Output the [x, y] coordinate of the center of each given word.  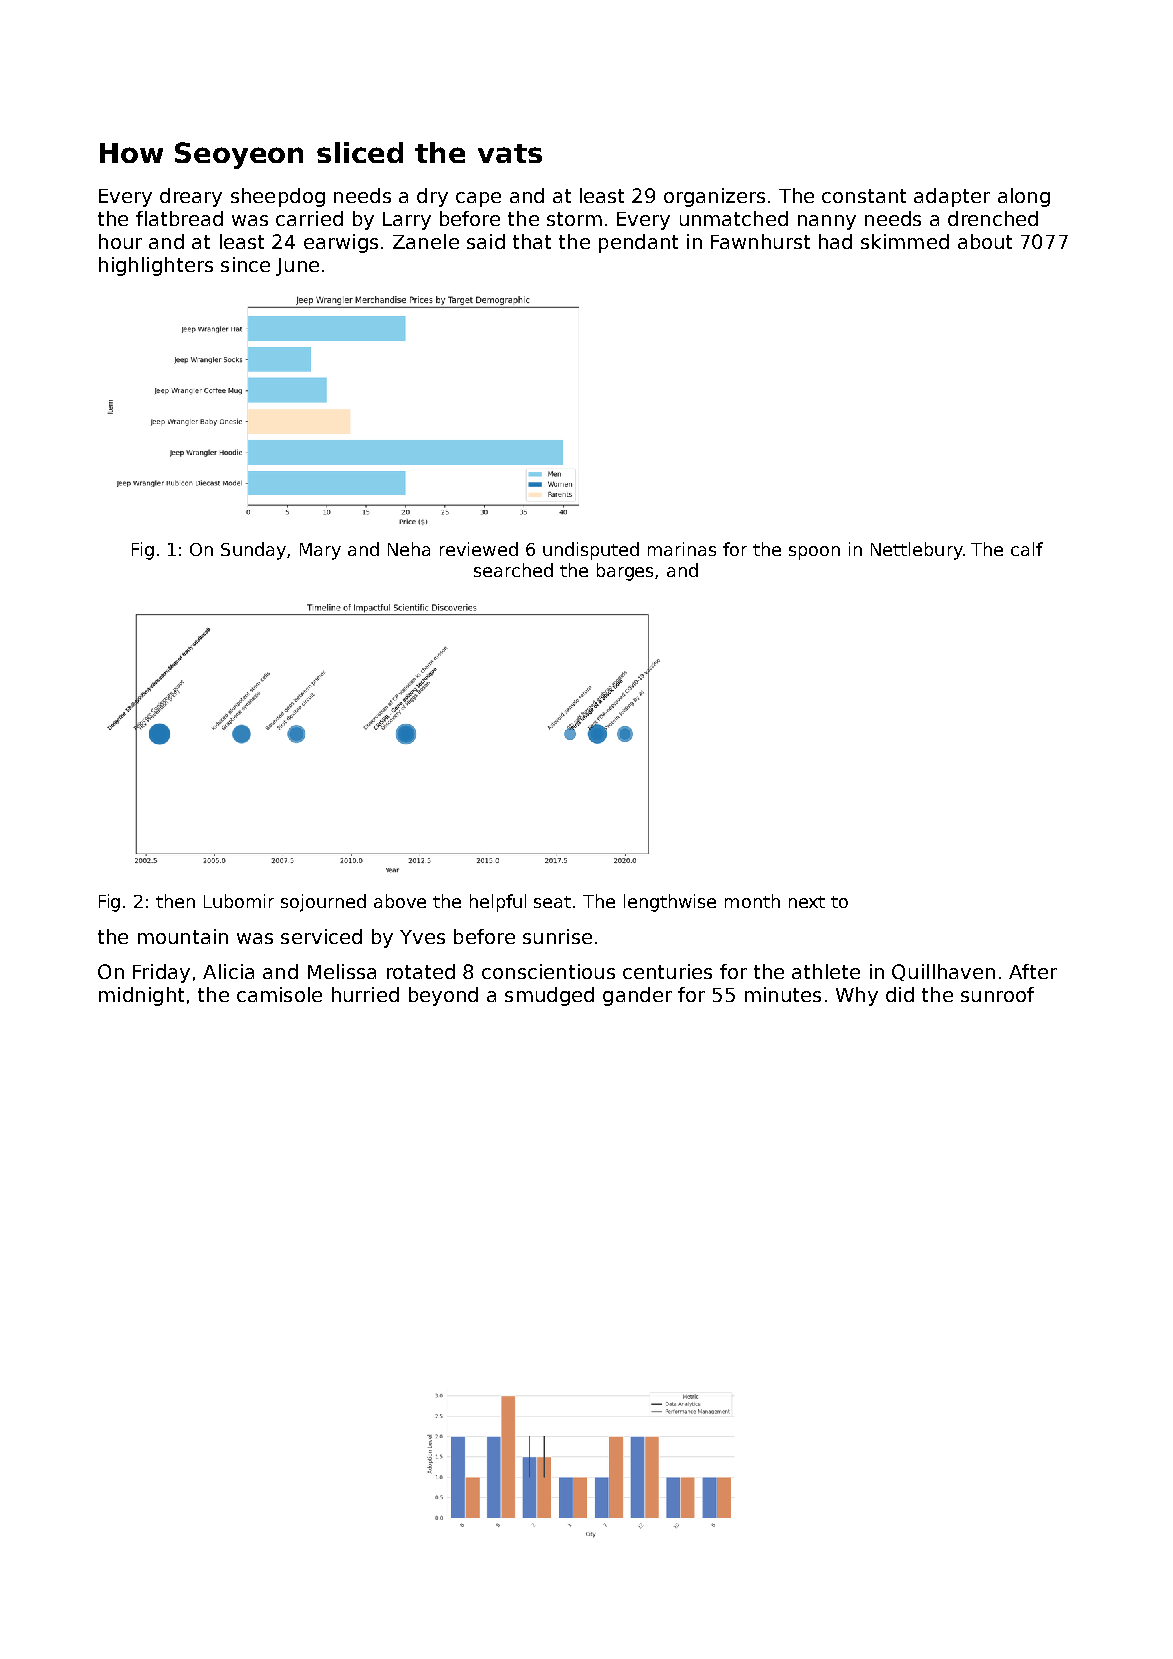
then [175, 901]
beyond [443, 996]
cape [478, 199]
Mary [320, 551]
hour [120, 241]
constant [864, 196]
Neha [409, 549]
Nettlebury [917, 551]
